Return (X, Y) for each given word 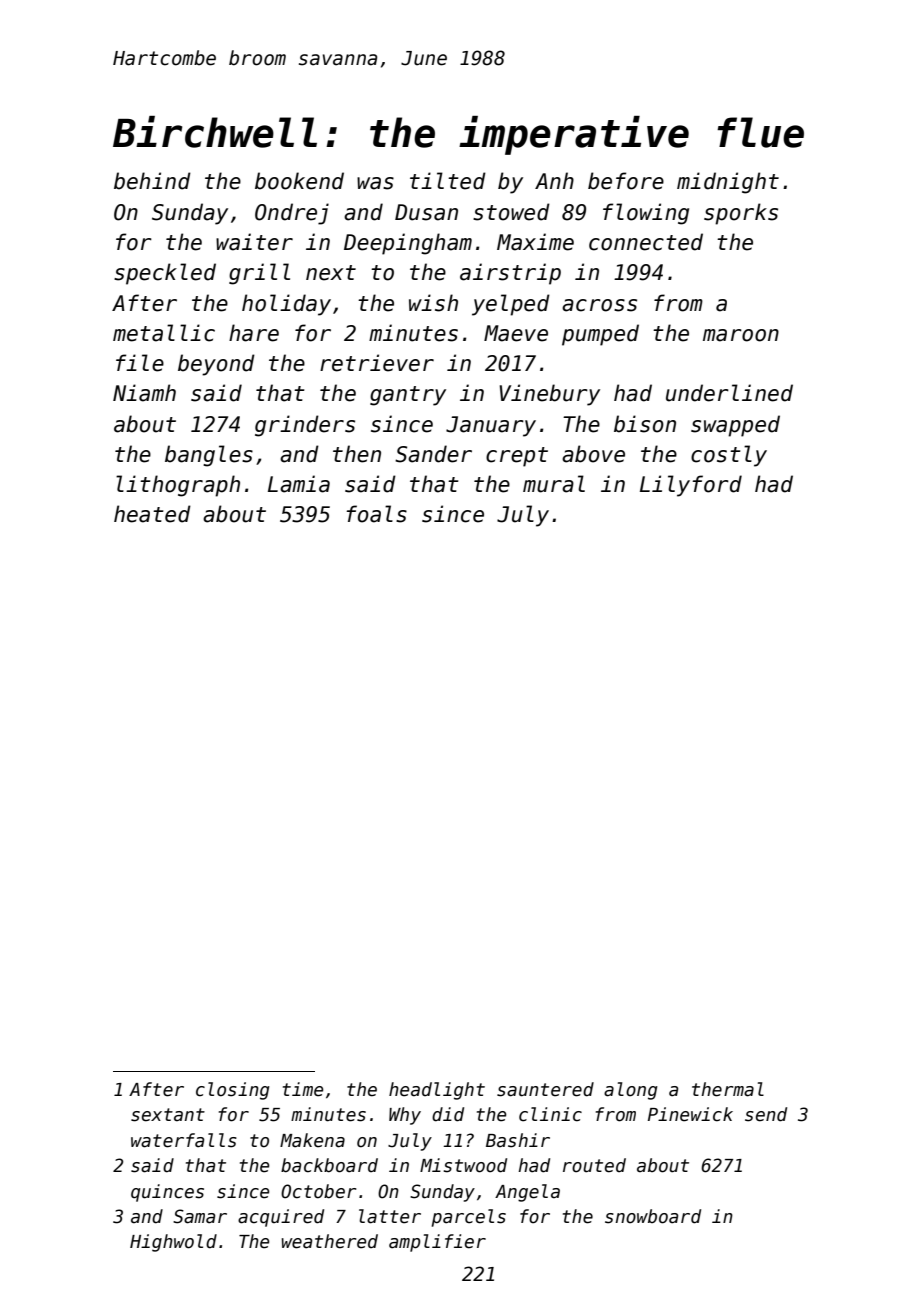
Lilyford (691, 486)
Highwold (173, 1243)
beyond (216, 365)
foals (376, 514)
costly (729, 456)
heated (152, 514)
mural (554, 484)
